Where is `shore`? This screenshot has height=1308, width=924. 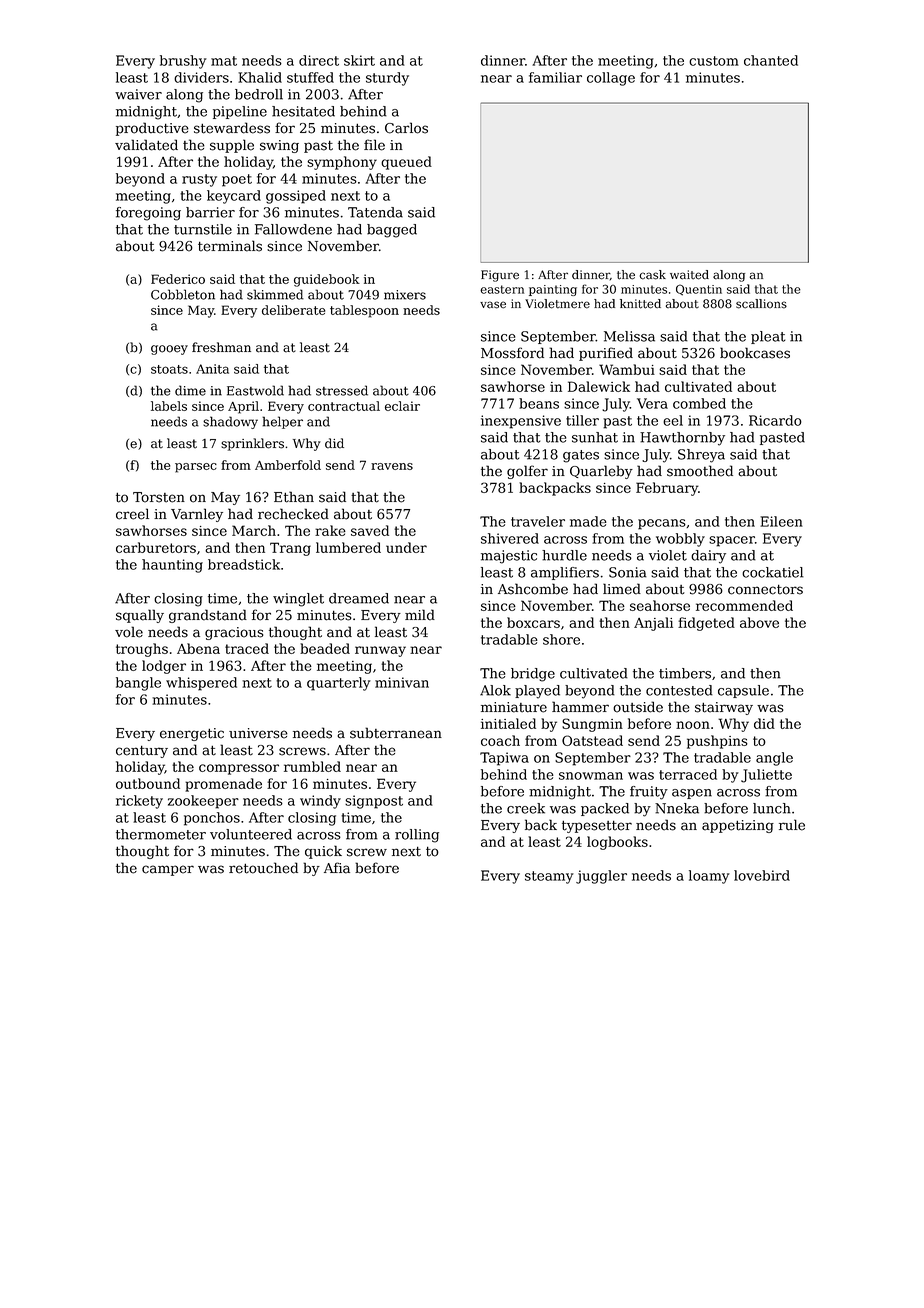 shore is located at coordinates (561, 639).
